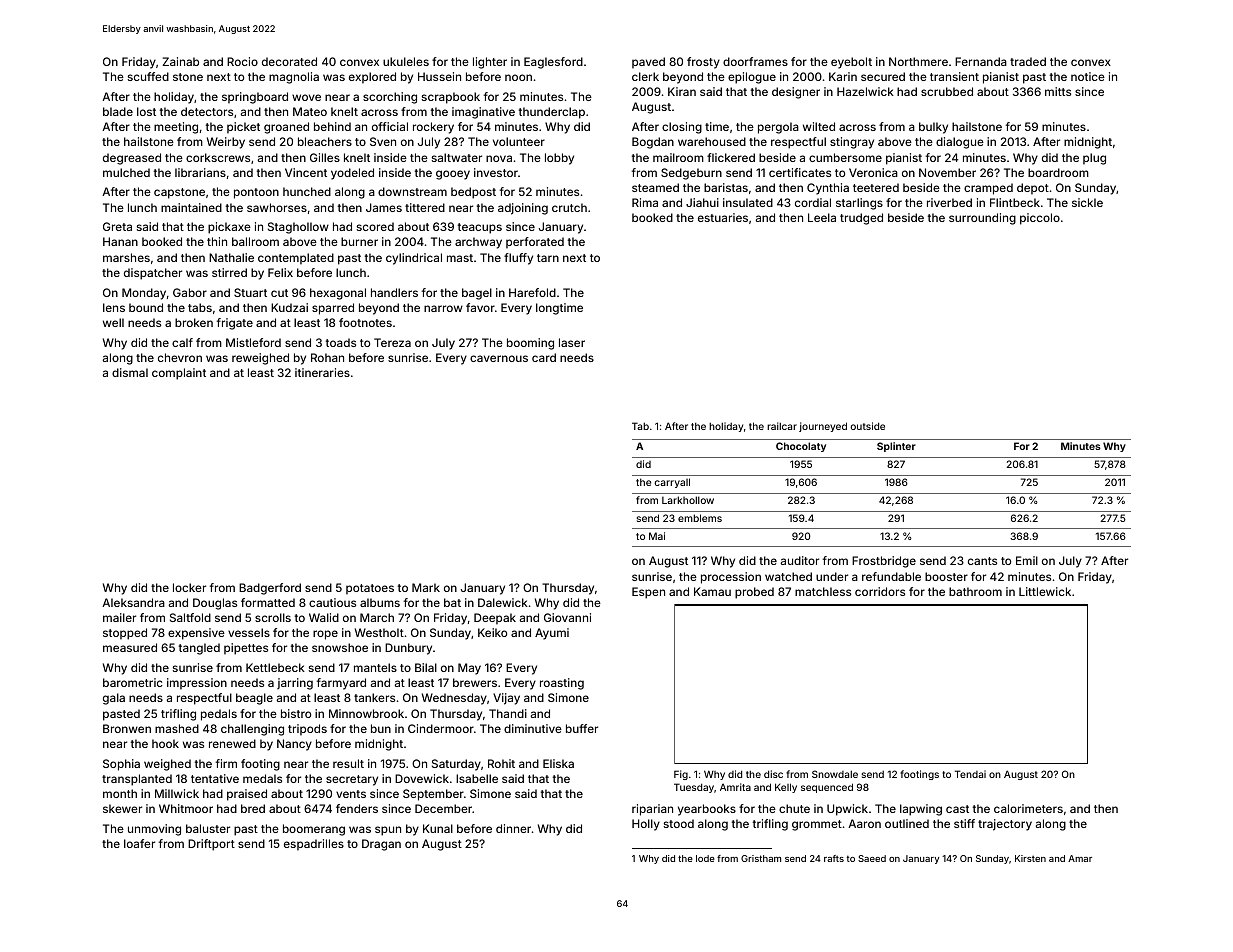 This screenshot has height=952, width=1233. What do you see at coordinates (835, 774) in the screenshot?
I see `Snowdale` at bounding box center [835, 774].
